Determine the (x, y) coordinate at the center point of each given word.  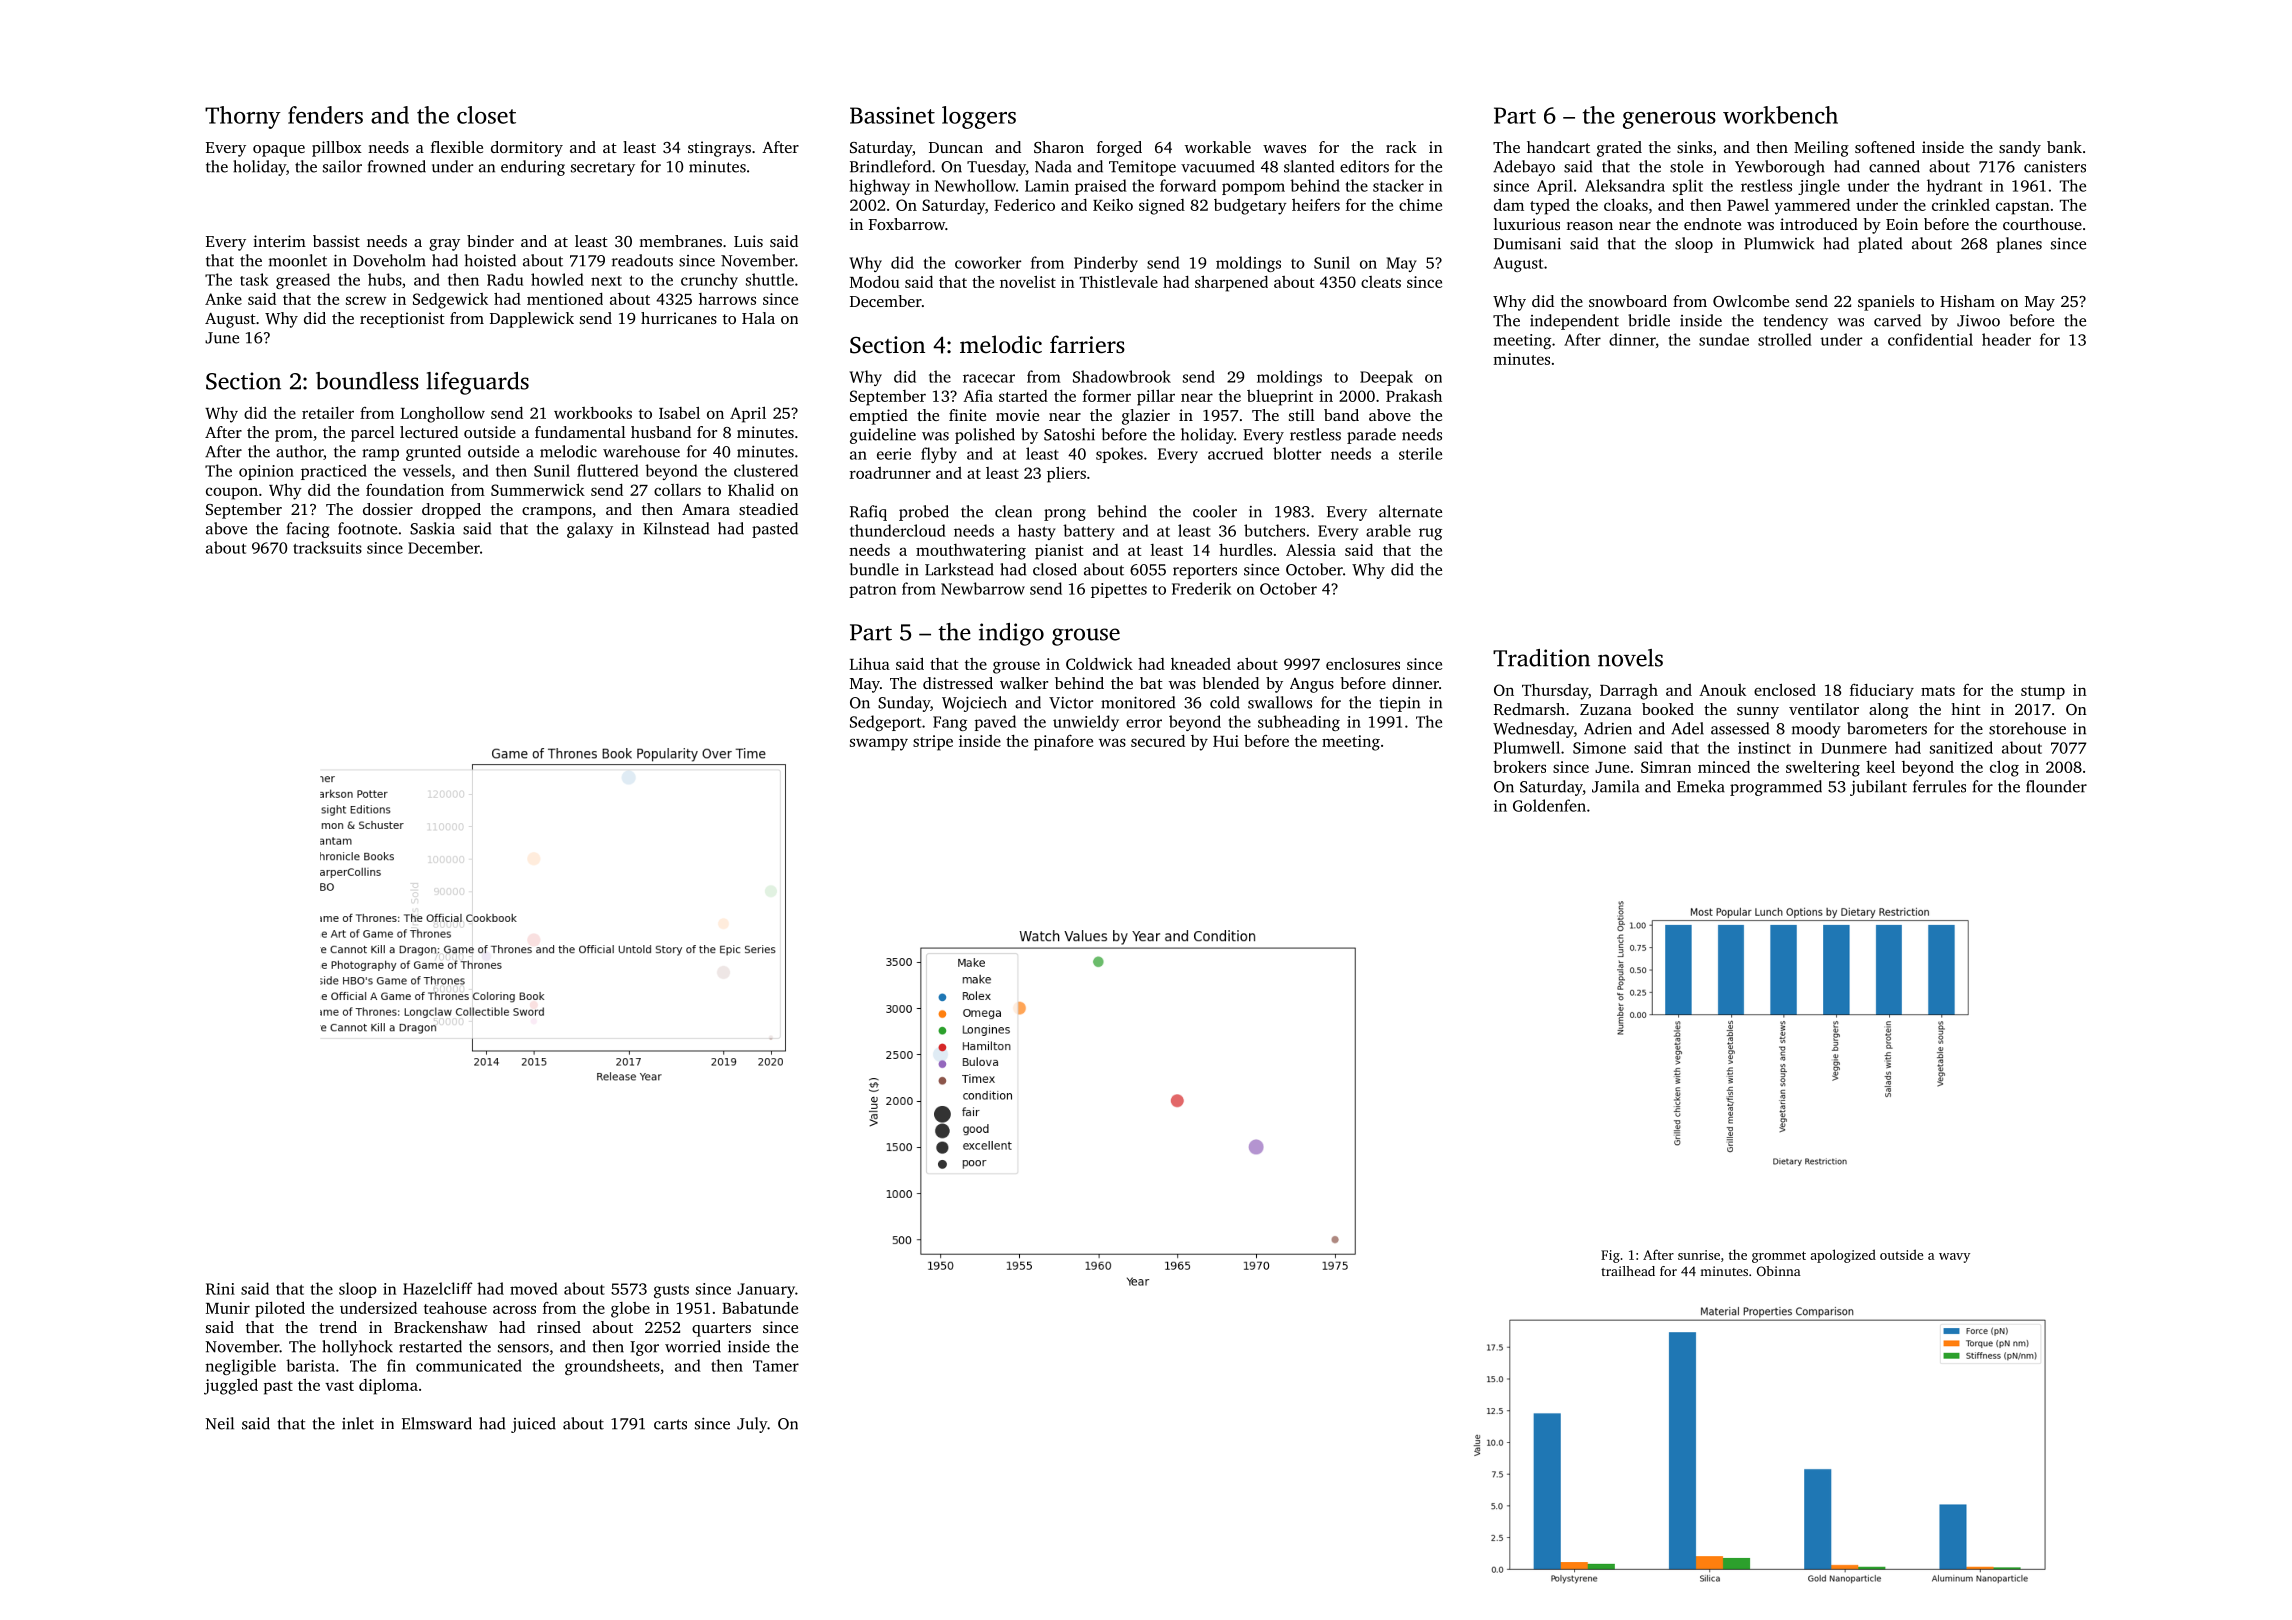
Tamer (776, 1366)
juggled (231, 1386)
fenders (325, 115)
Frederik (1202, 588)
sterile (1420, 453)
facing (308, 530)
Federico (1024, 205)
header (2006, 339)
